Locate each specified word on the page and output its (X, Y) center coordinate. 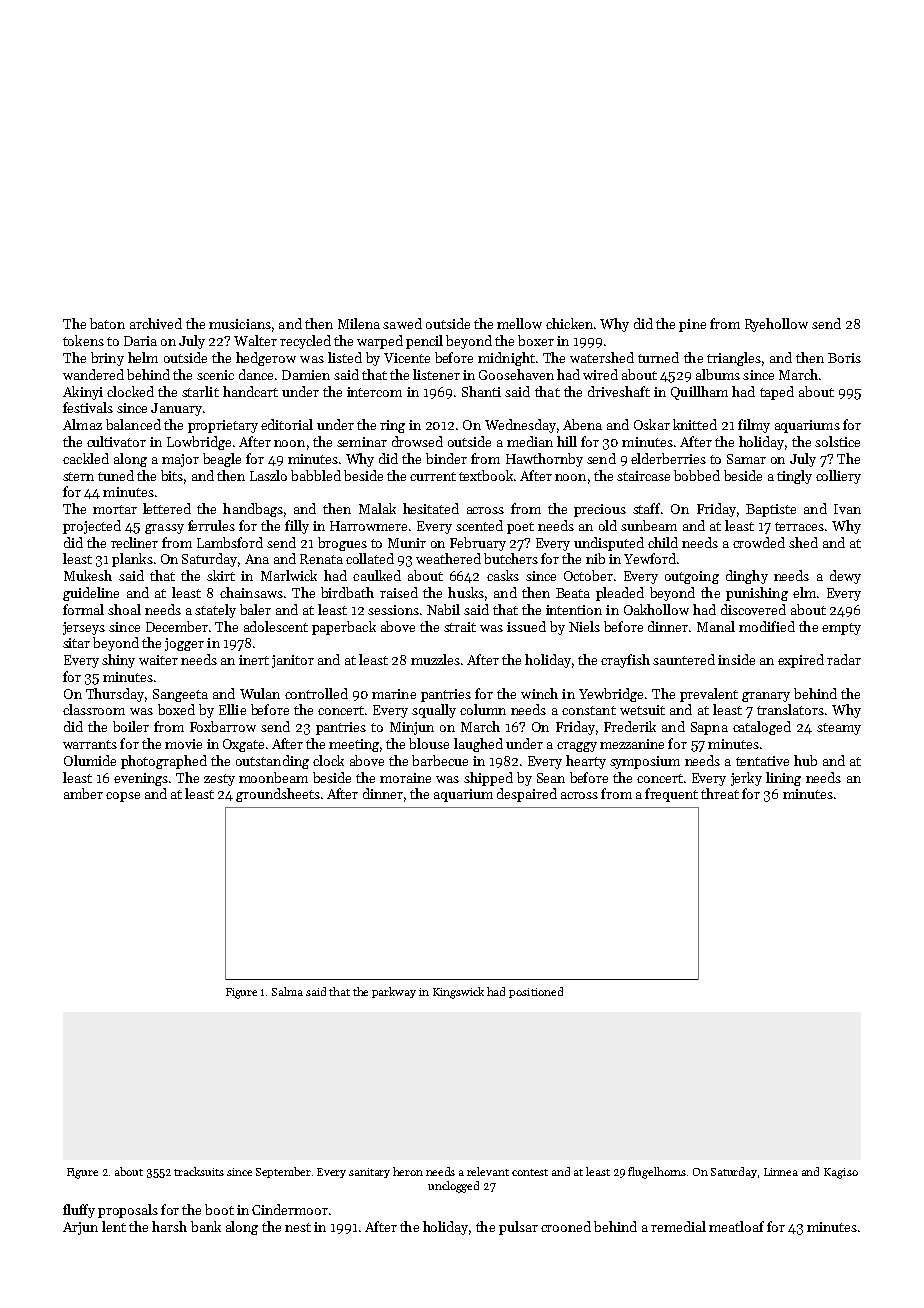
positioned (536, 992)
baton (107, 323)
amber (83, 793)
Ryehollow (776, 325)
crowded (759, 542)
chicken (569, 323)
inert (254, 660)
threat (720, 793)
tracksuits (199, 1171)
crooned (566, 1226)
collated (370, 558)
